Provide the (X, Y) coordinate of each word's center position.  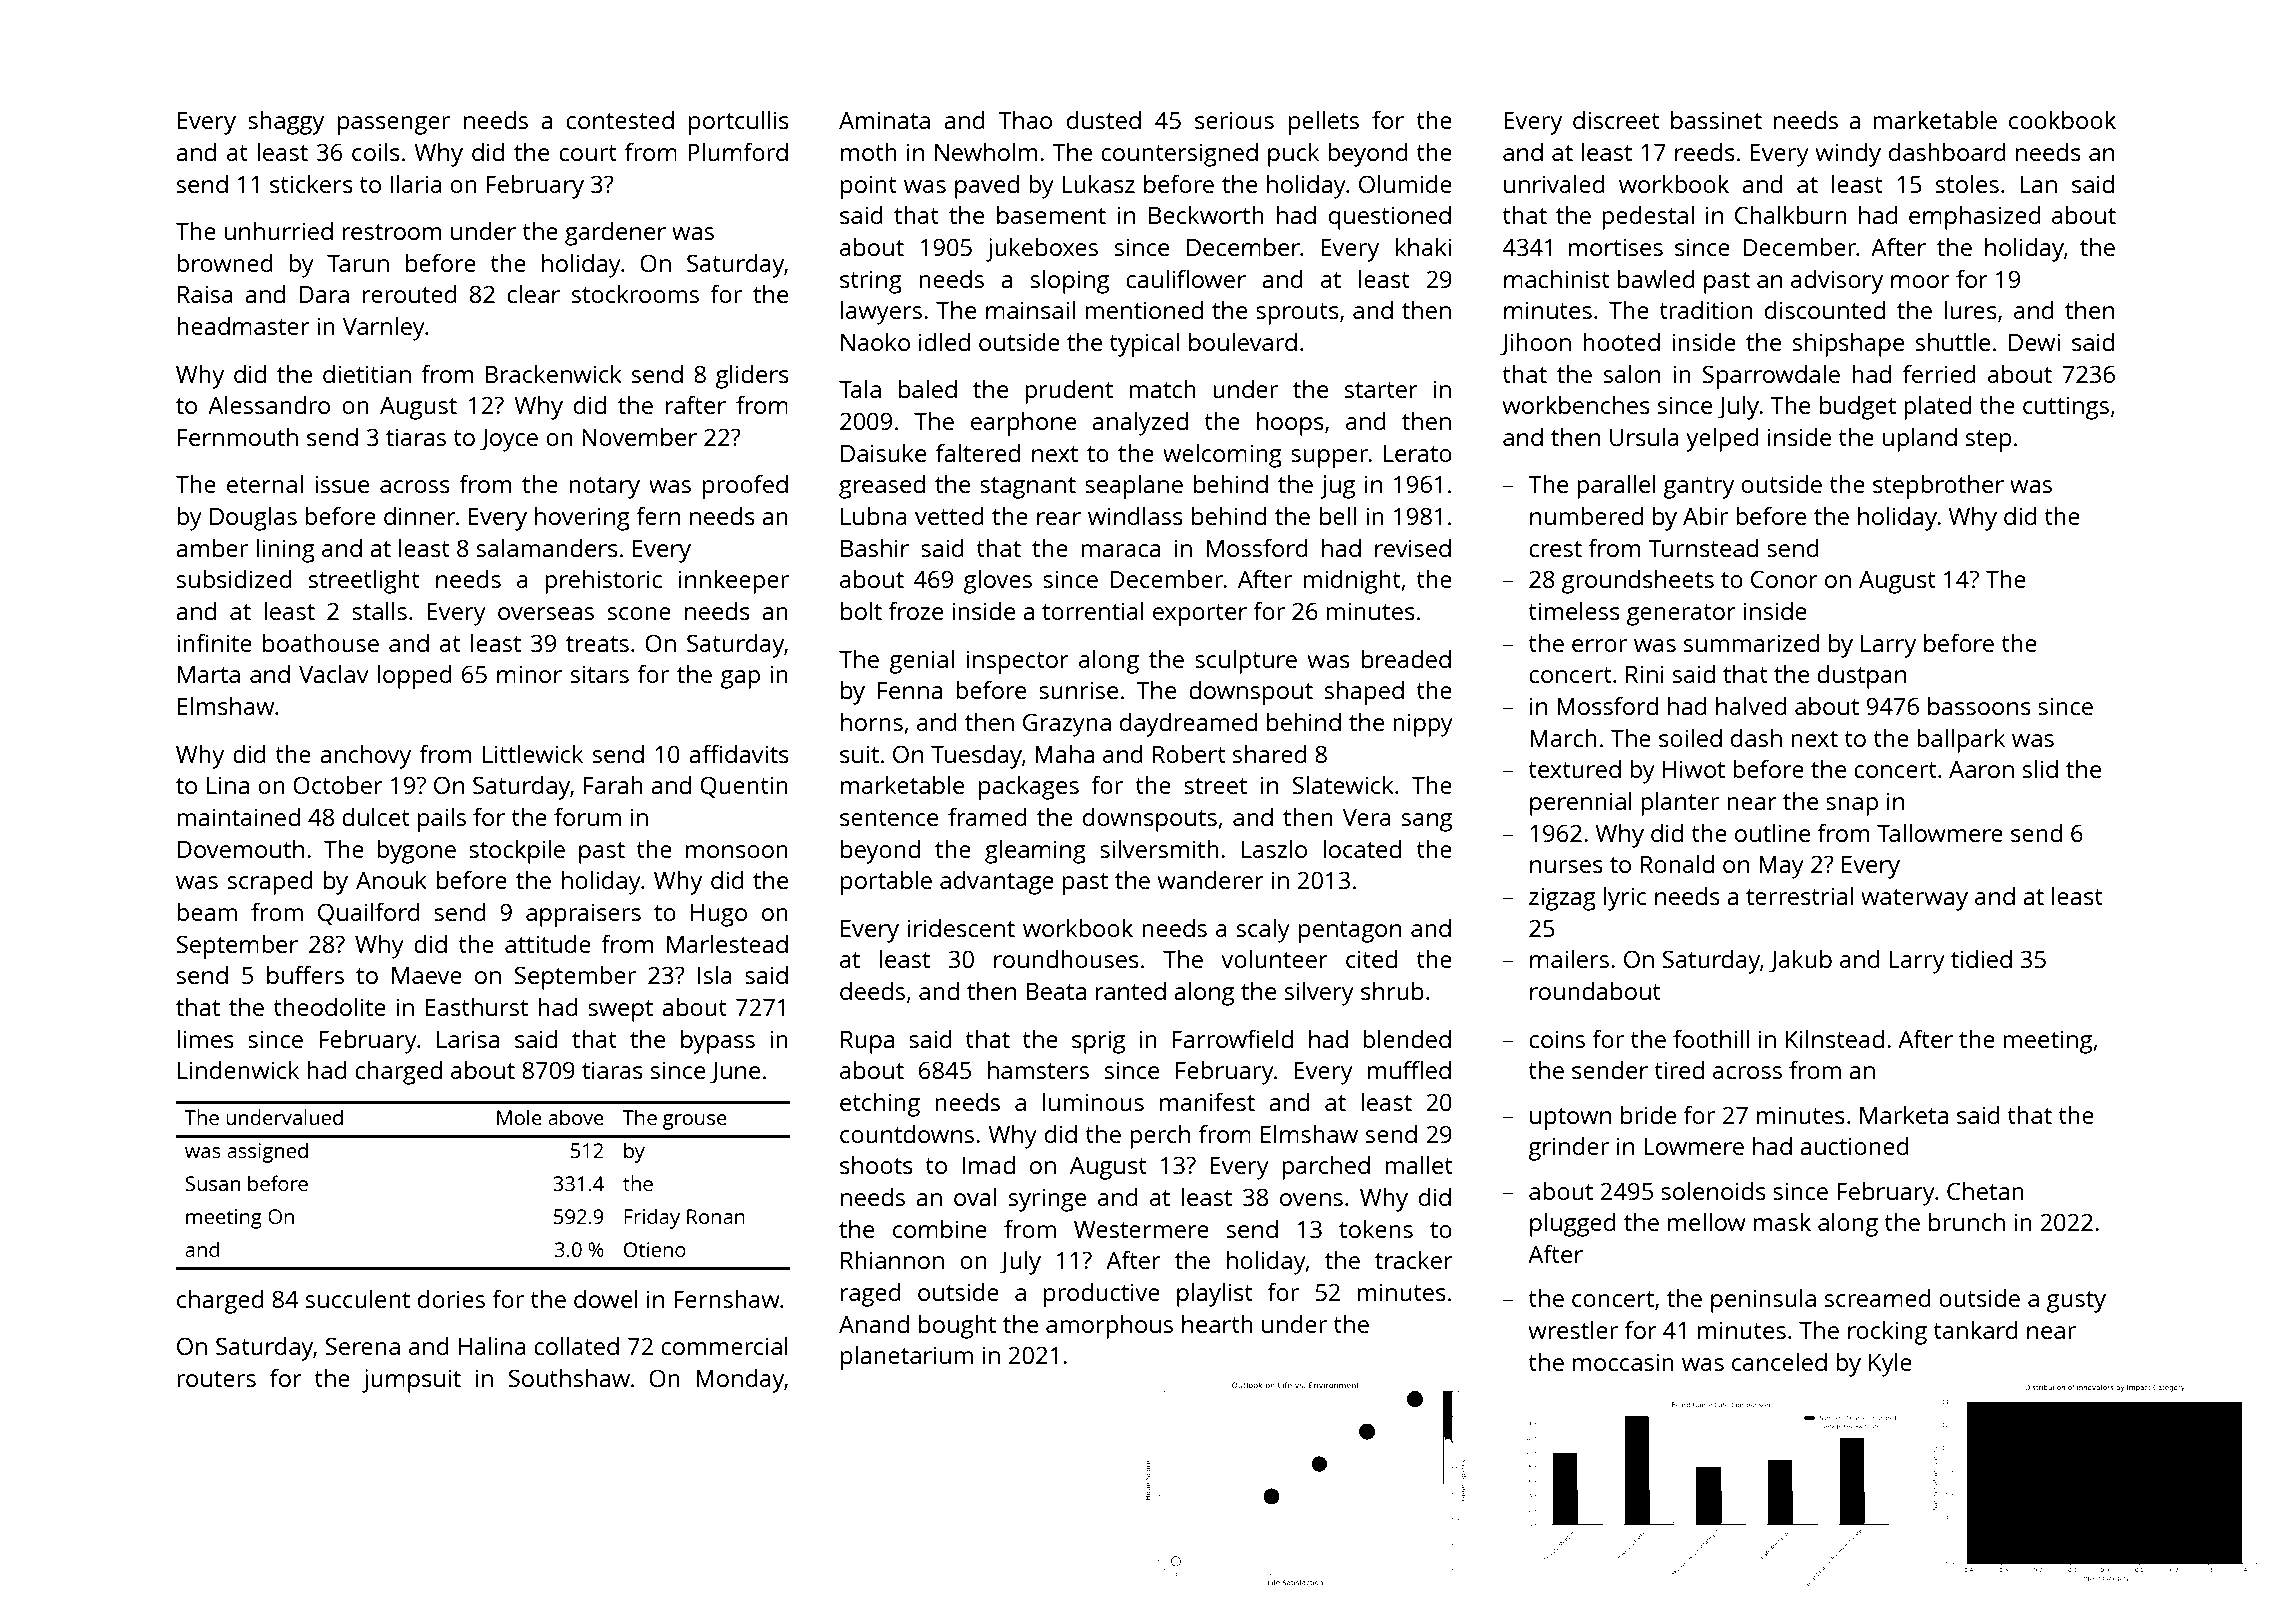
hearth (1217, 1323)
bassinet (1716, 119)
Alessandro (269, 404)
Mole (519, 1117)
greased (882, 487)
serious (1234, 120)
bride (1648, 1115)
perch (1160, 1136)
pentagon (1350, 932)
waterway (1914, 900)
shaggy (286, 122)
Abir (1705, 516)
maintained (238, 817)
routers (216, 1379)
